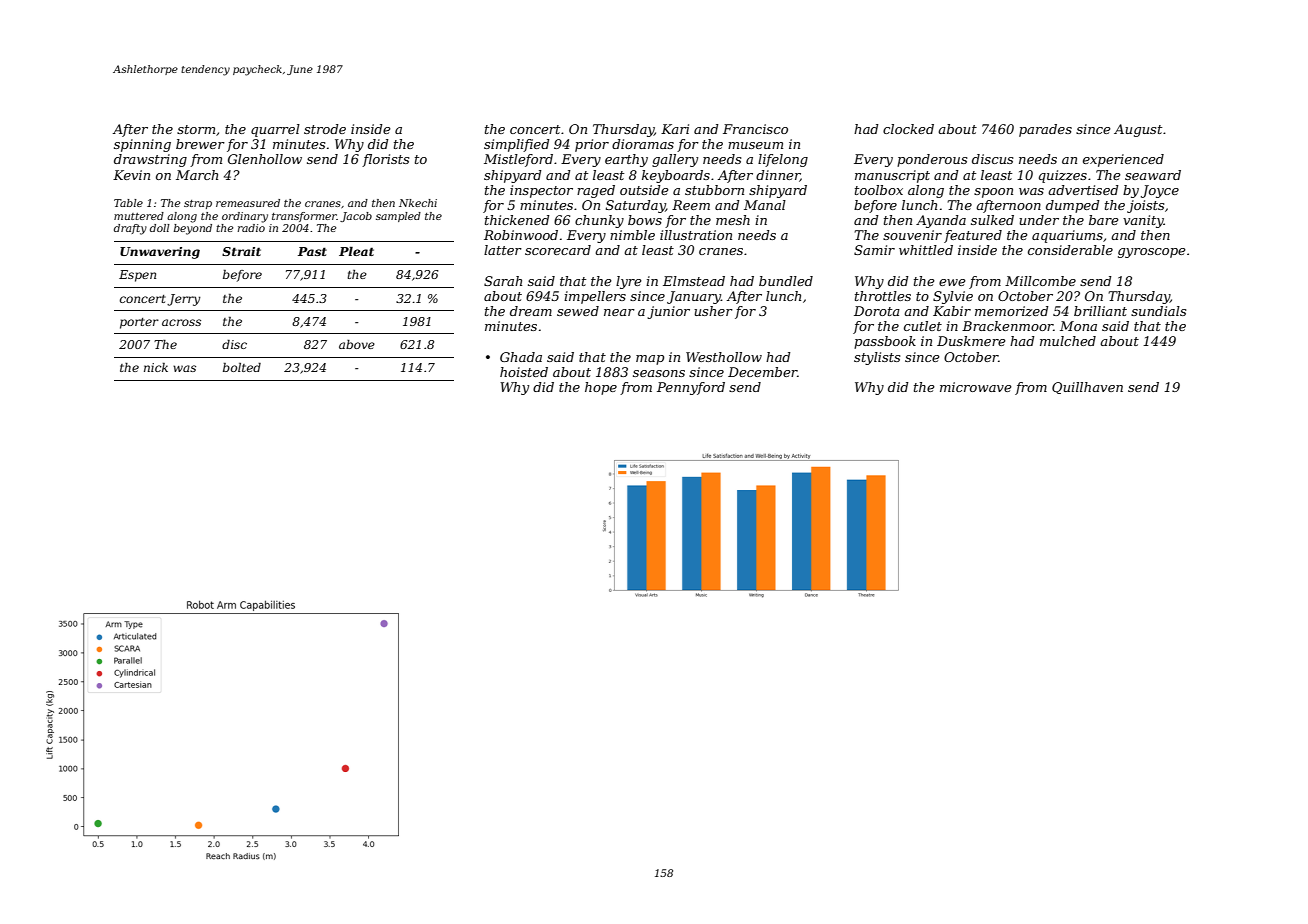  Describe the element at coordinates (503, 250) in the screenshot. I see `latter` at that location.
